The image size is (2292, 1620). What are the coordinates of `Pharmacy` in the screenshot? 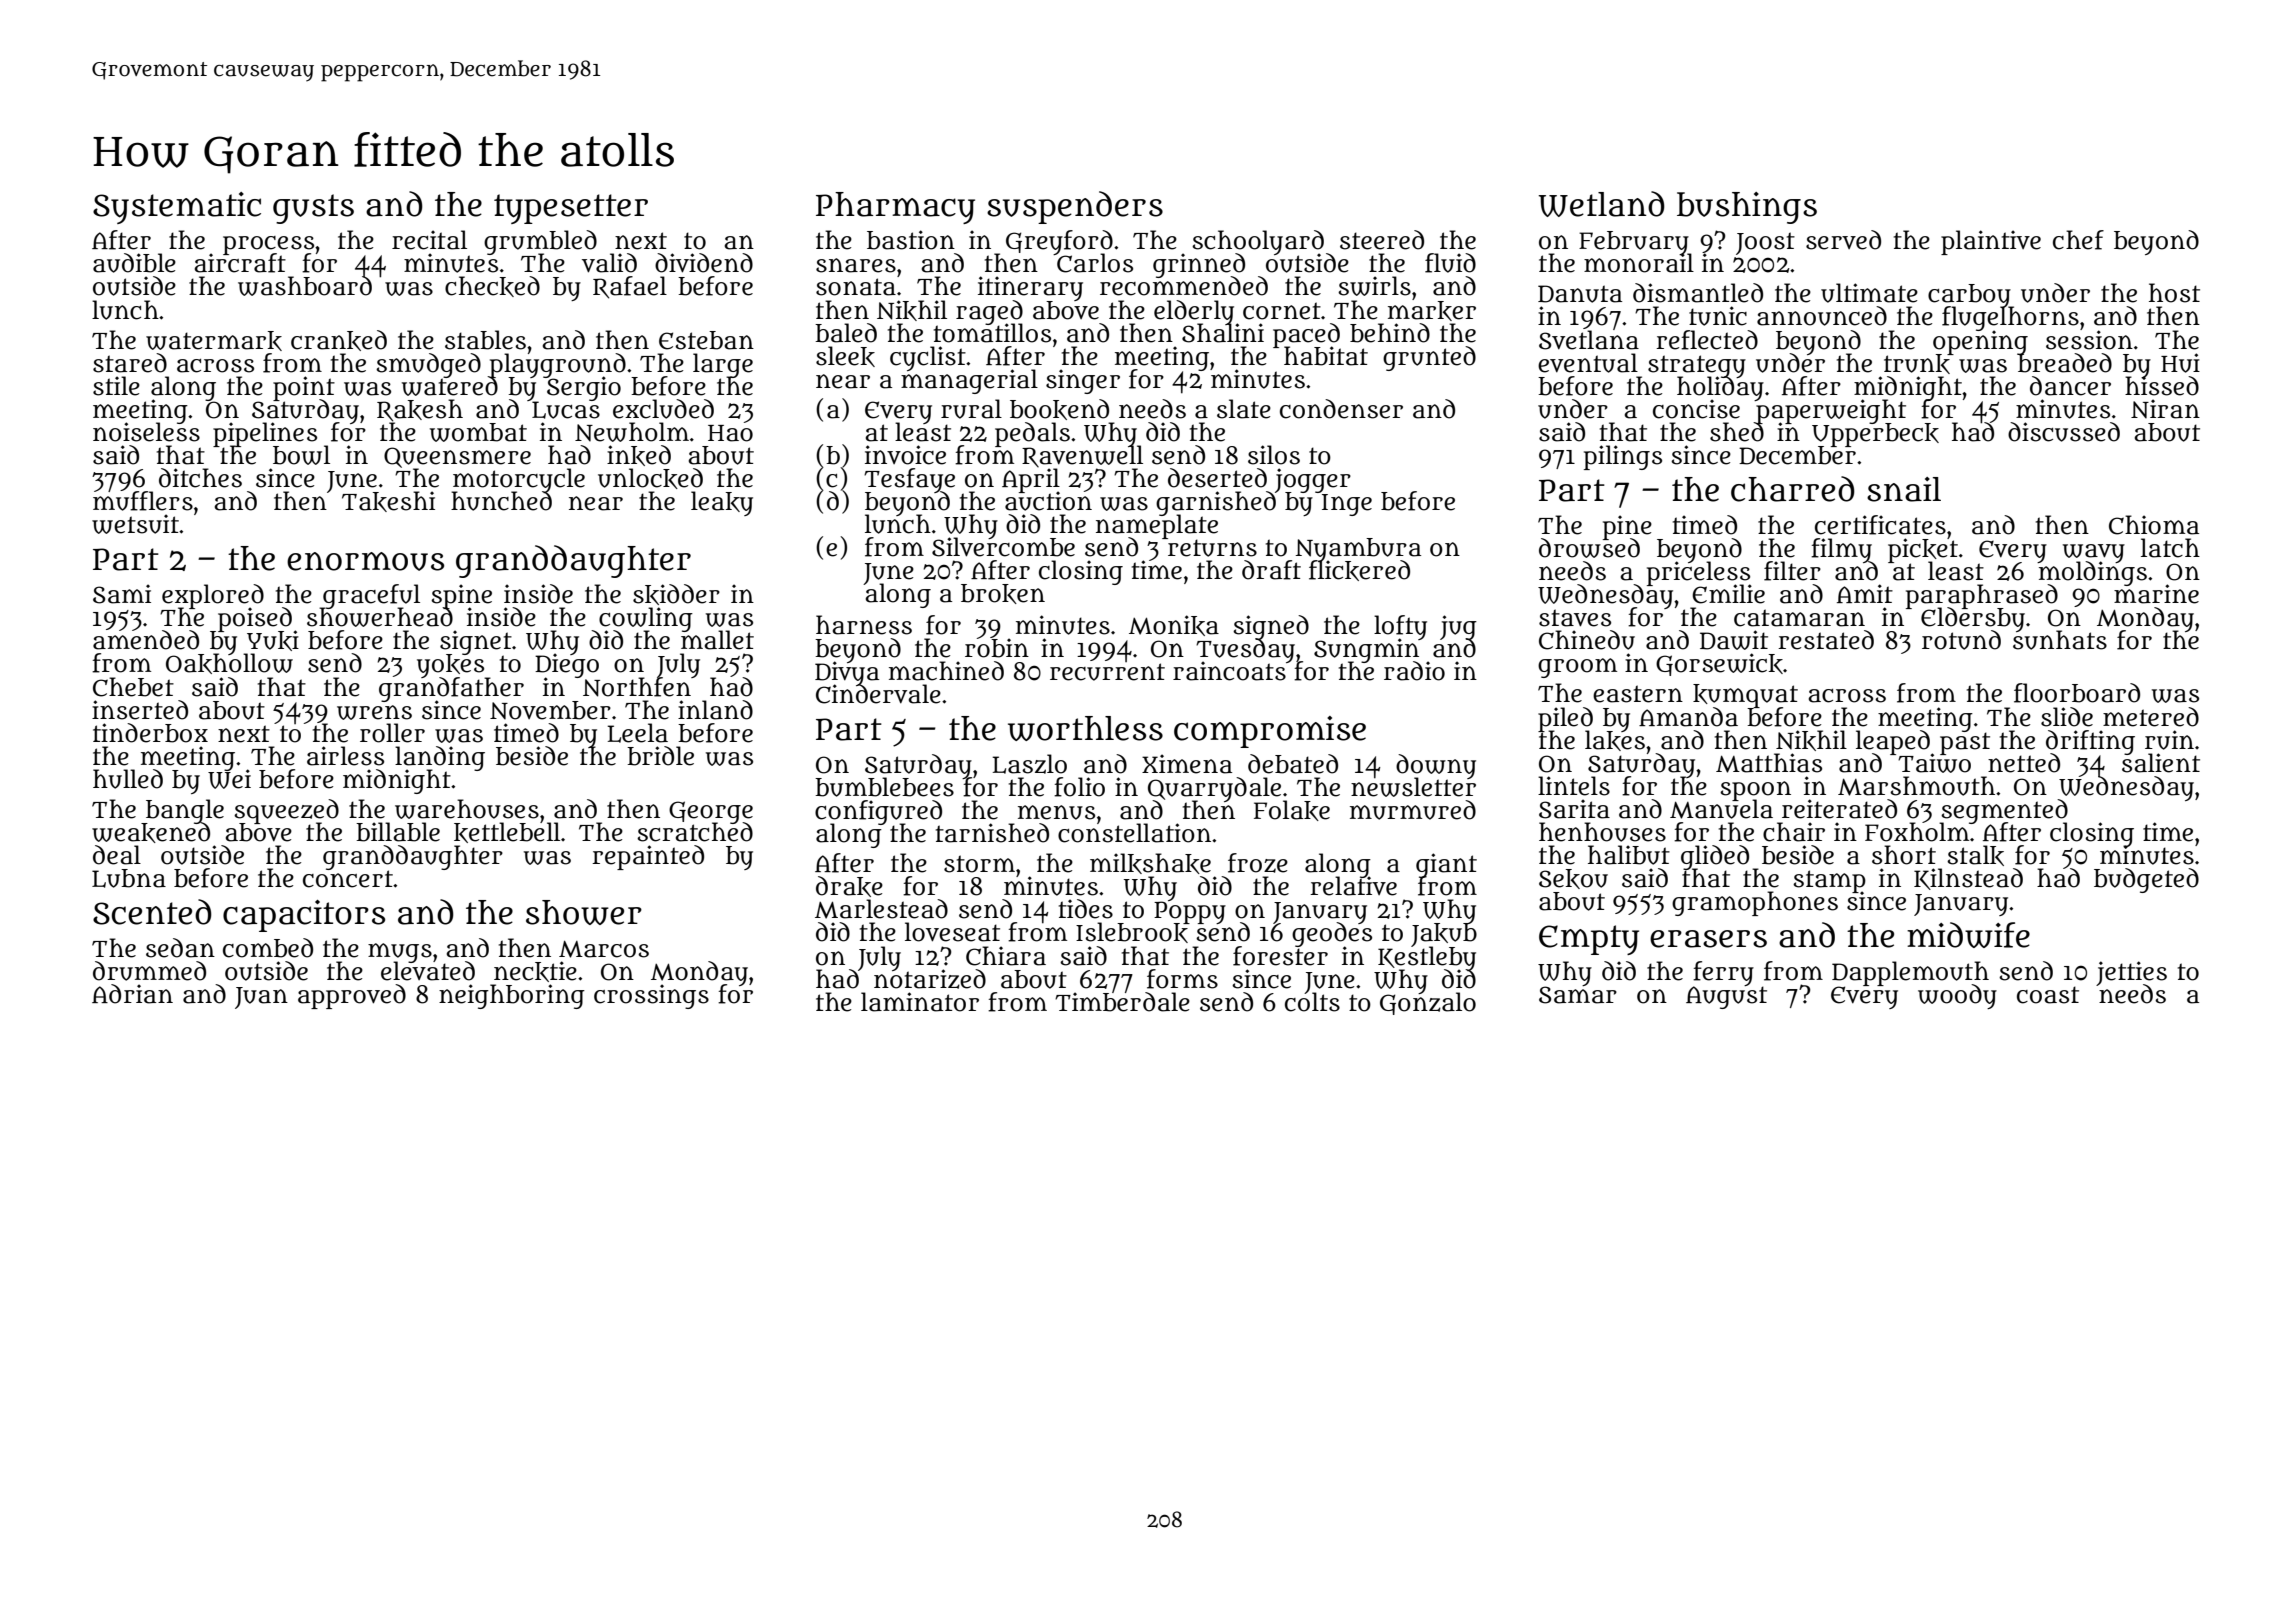 It's located at (895, 208).
